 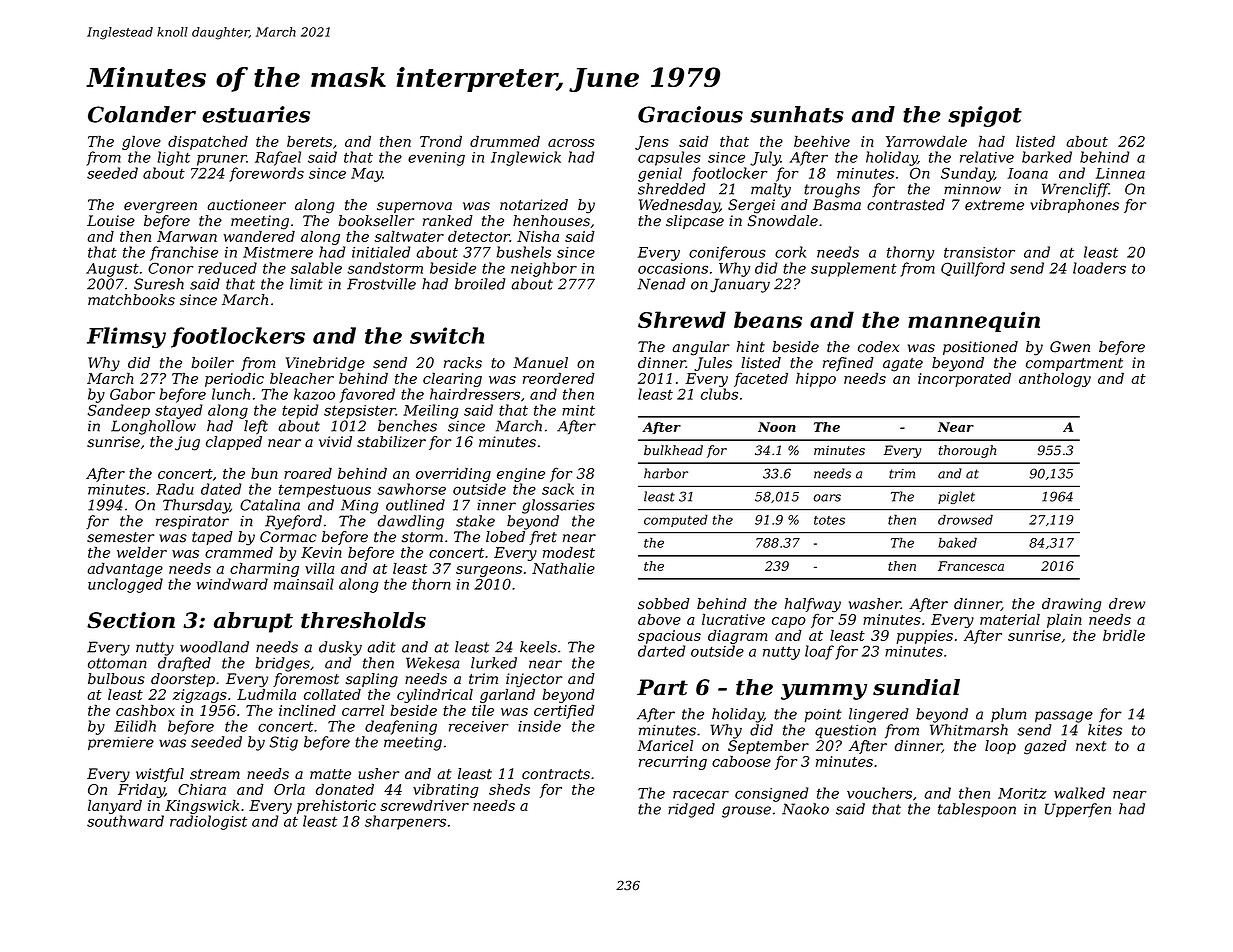 I want to click on Yarrowdale, so click(x=926, y=141).
